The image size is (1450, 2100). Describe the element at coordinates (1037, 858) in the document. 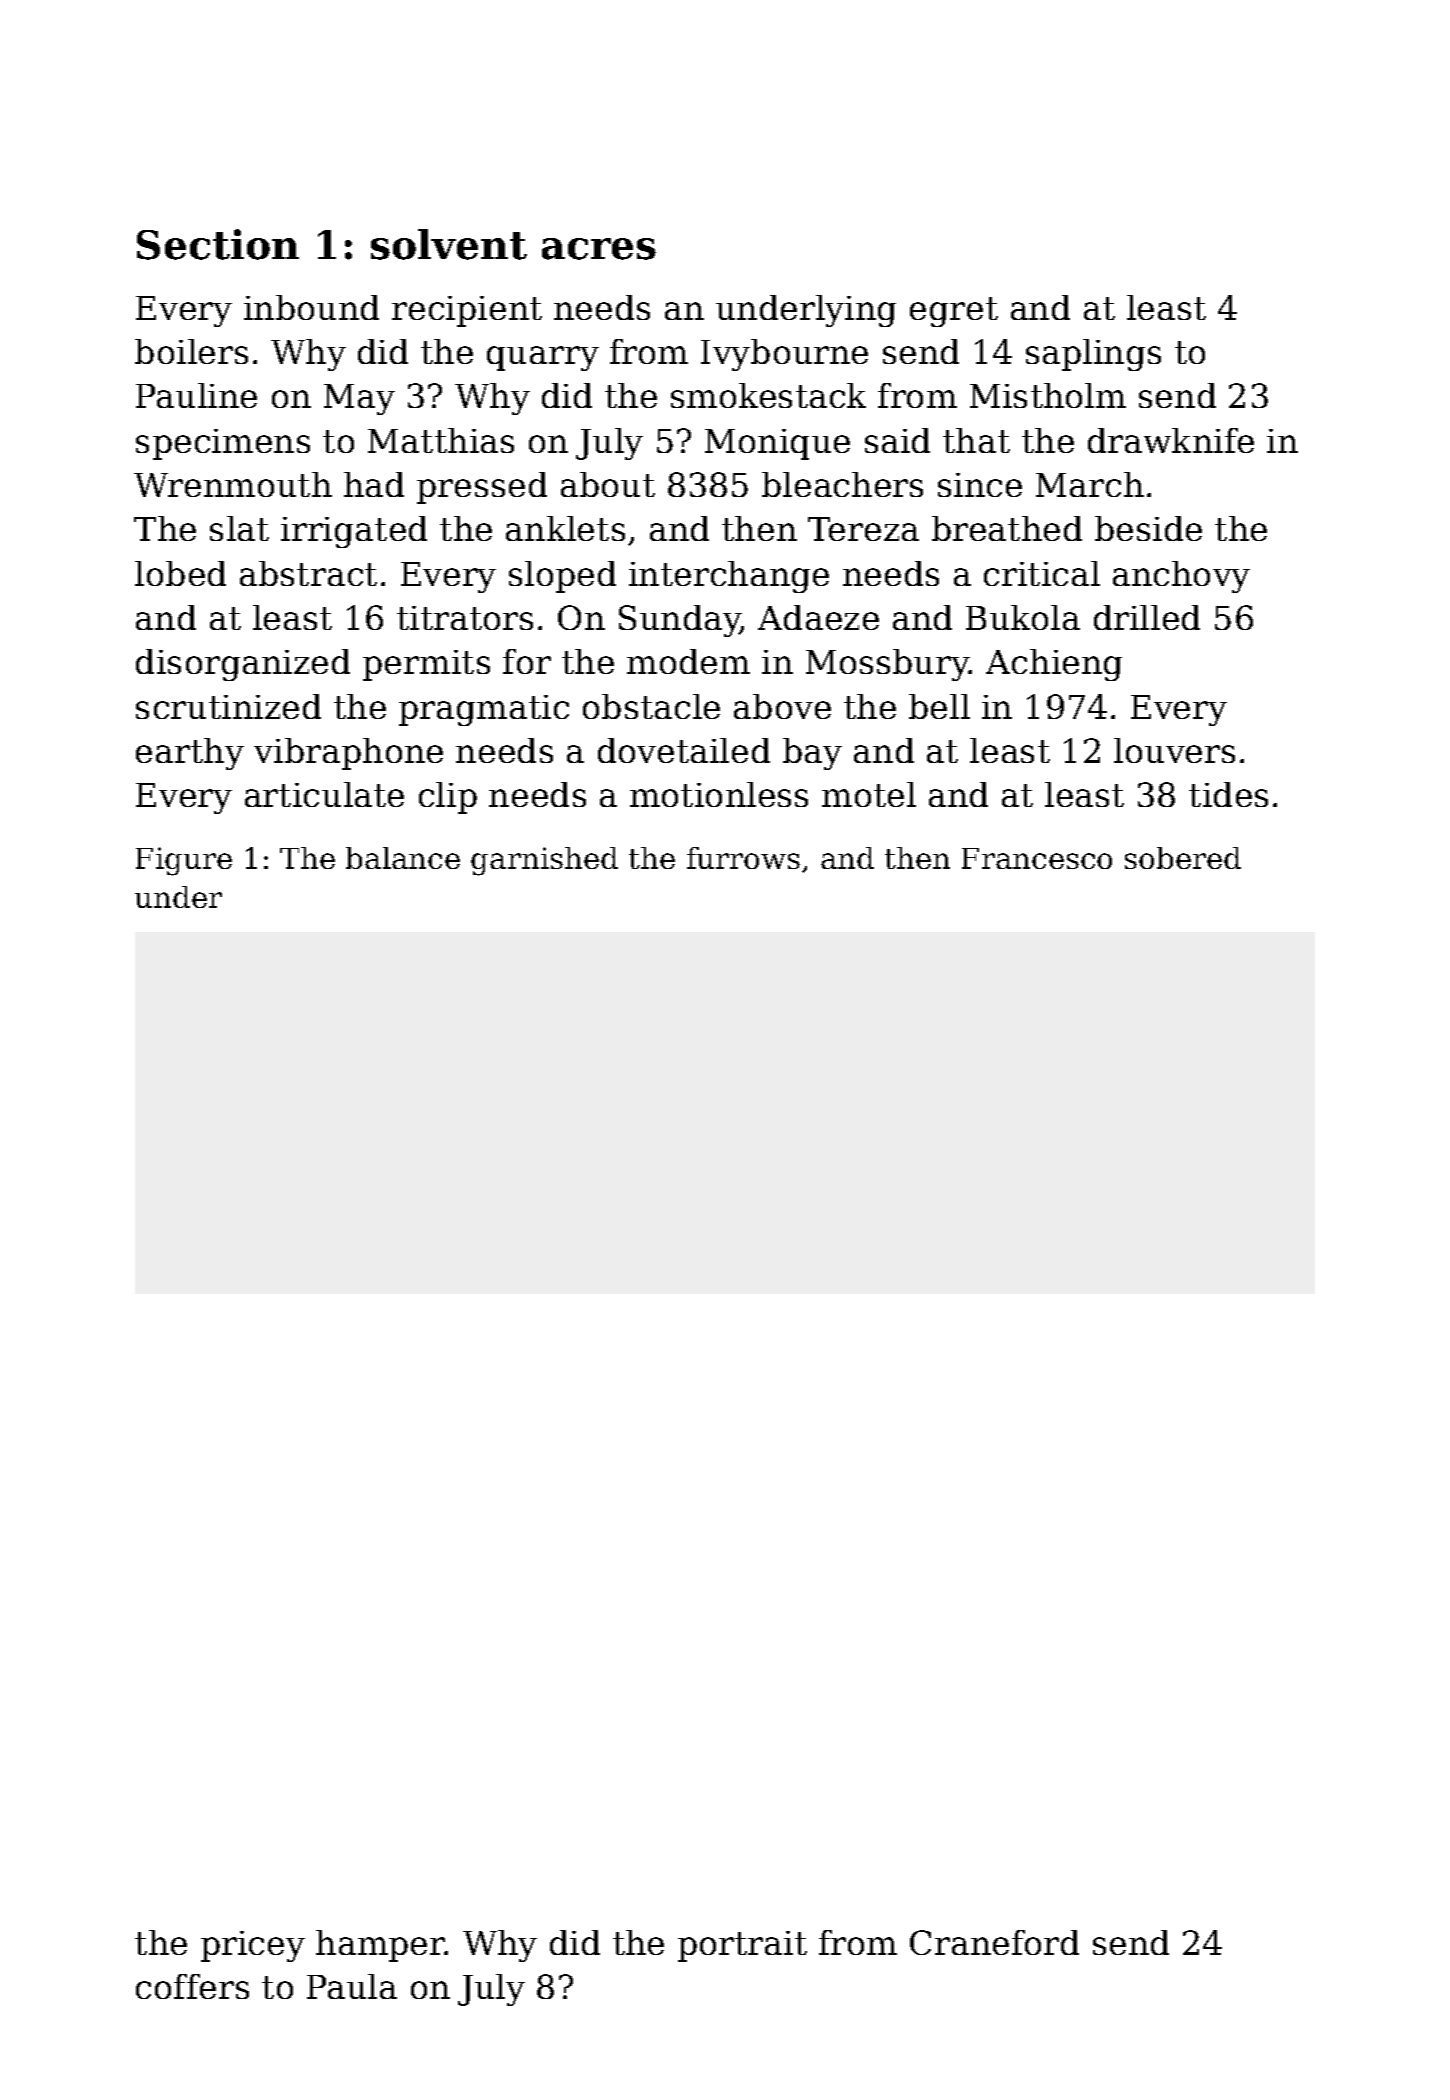

I see `Francesco` at that location.
